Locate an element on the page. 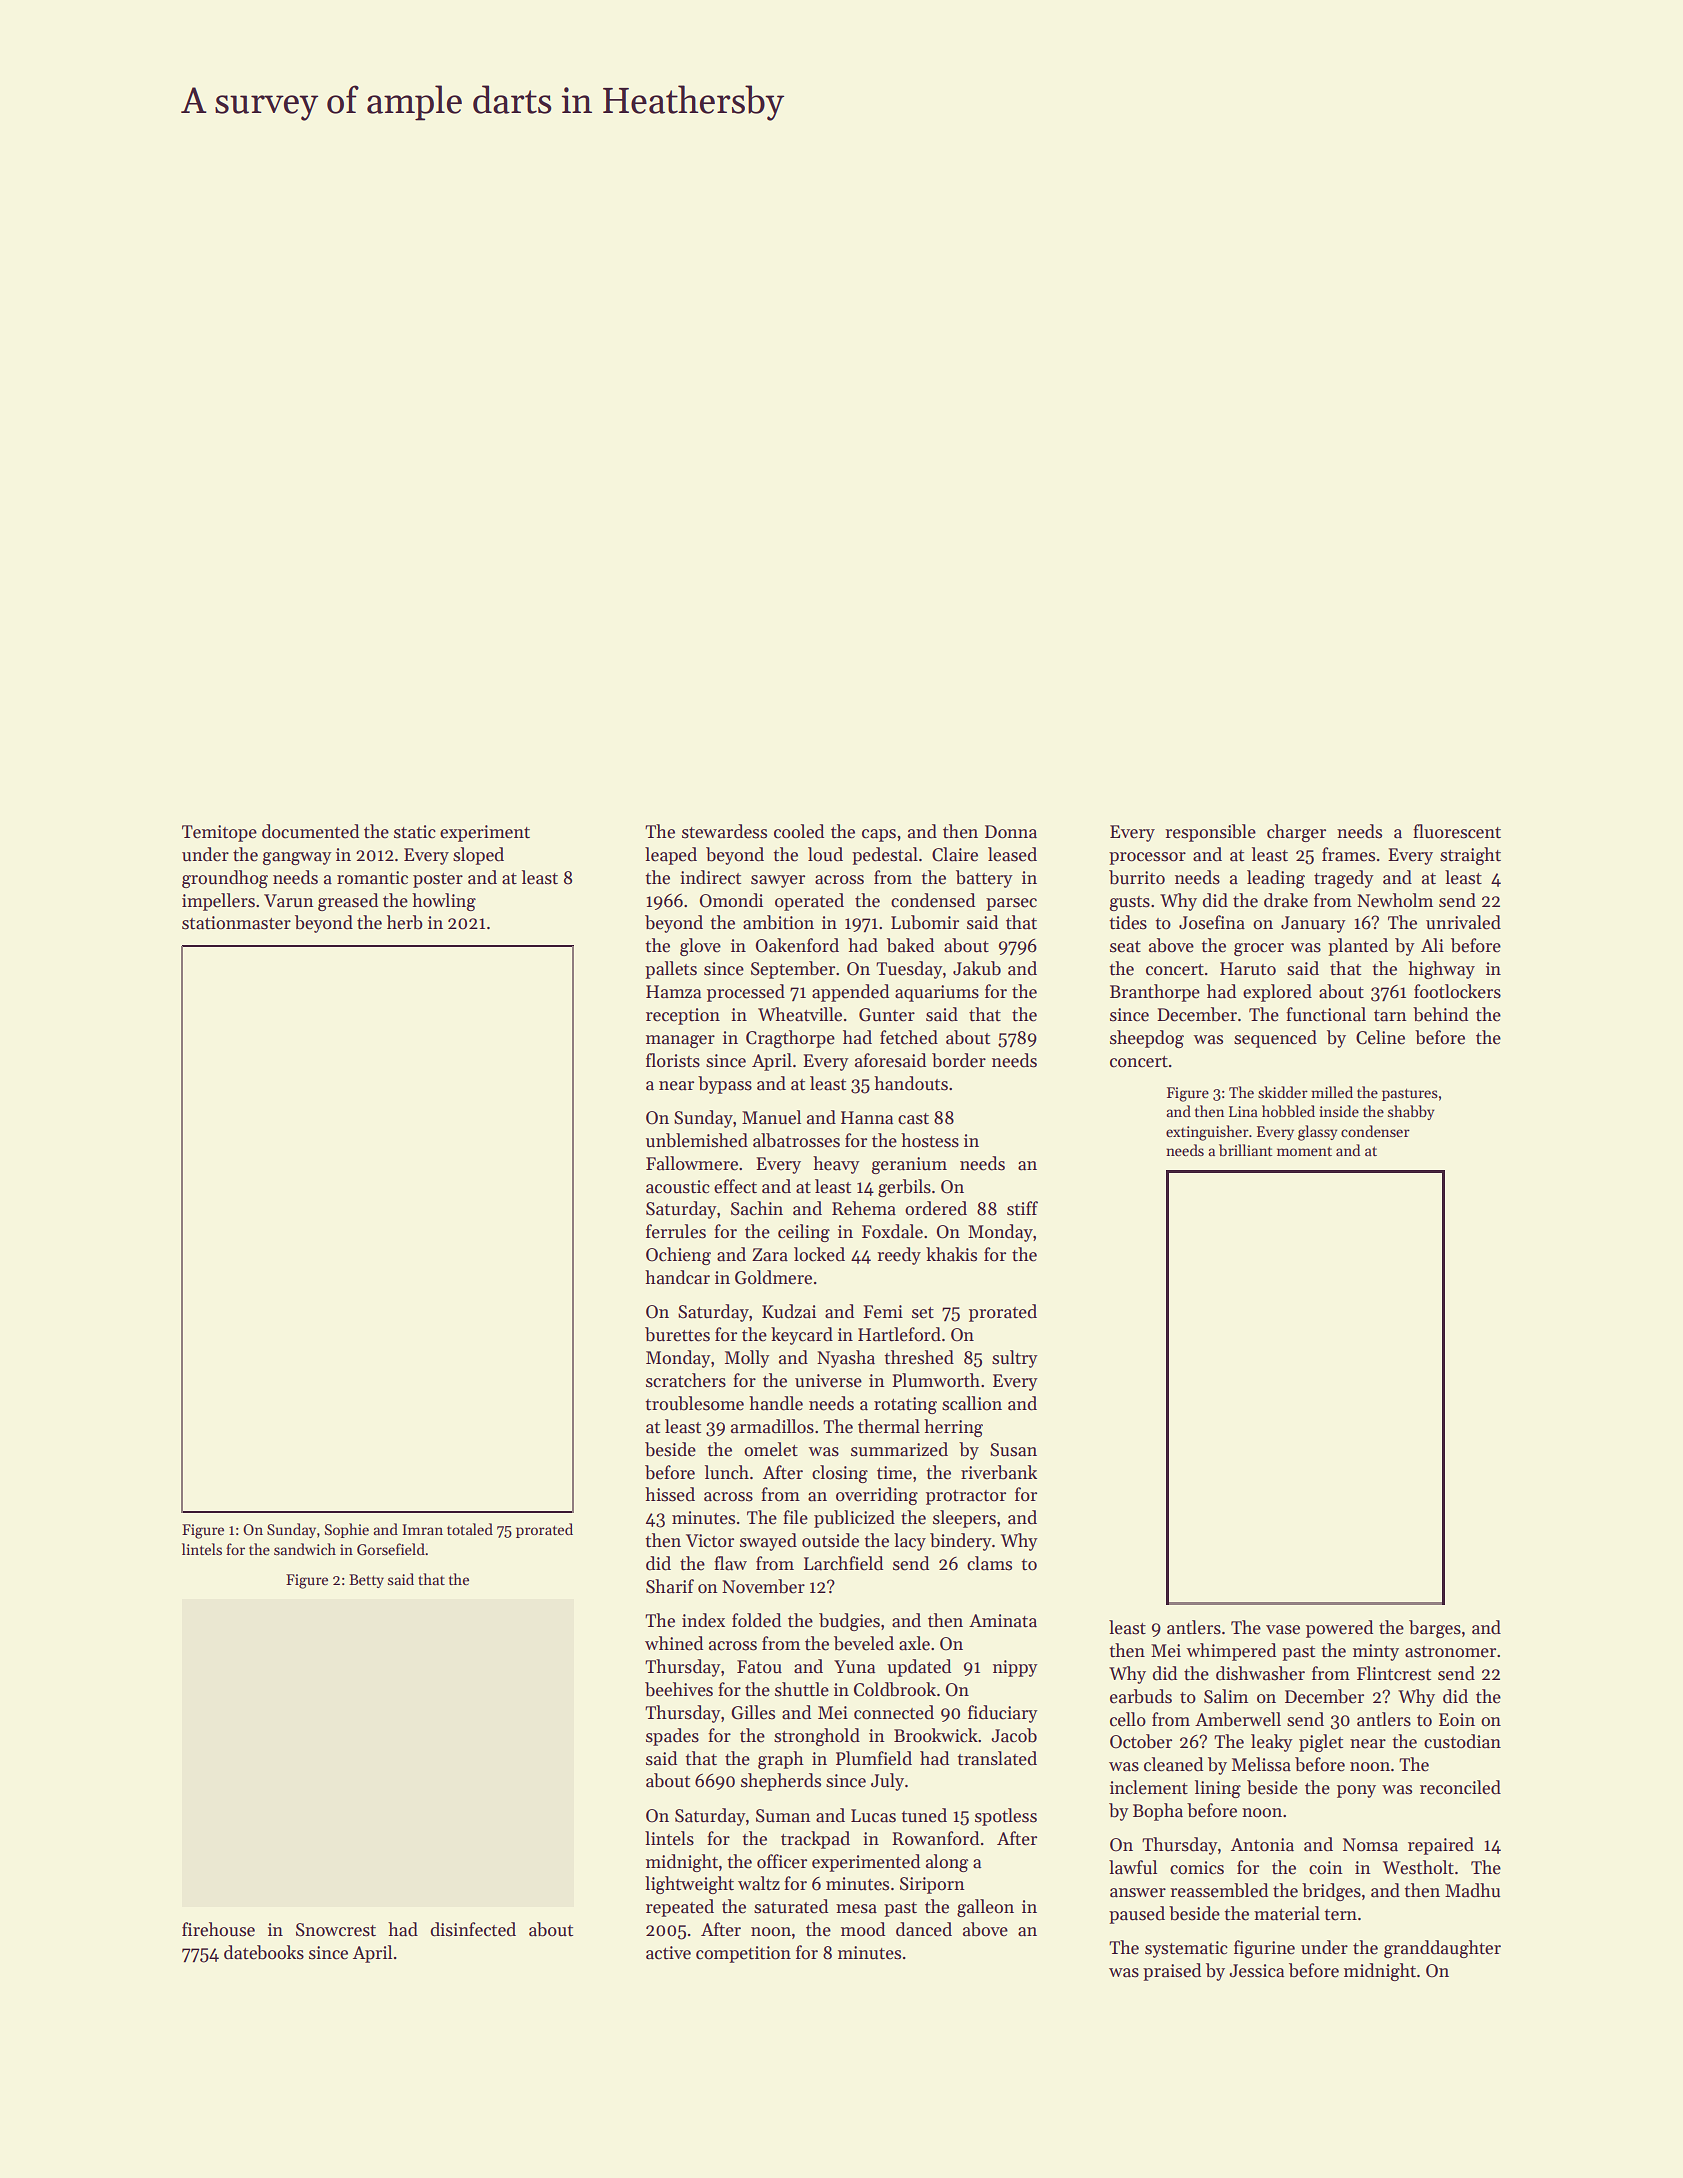 The image size is (1683, 2178). Imran is located at coordinates (422, 1529).
